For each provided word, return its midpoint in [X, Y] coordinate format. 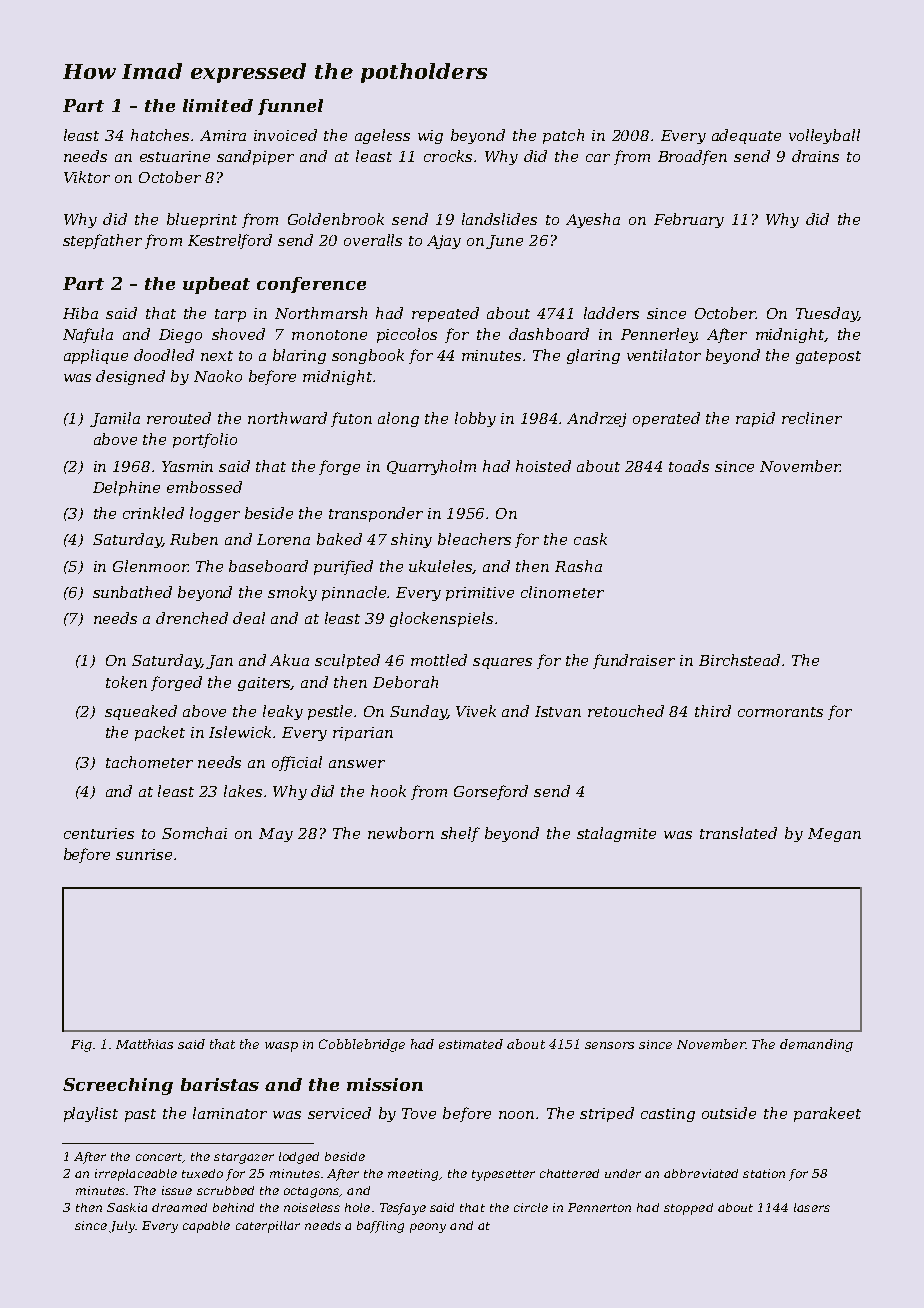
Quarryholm [431, 467]
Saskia [127, 1207]
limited [218, 105]
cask [590, 539]
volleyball [824, 136]
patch [563, 136]
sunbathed [132, 592]
